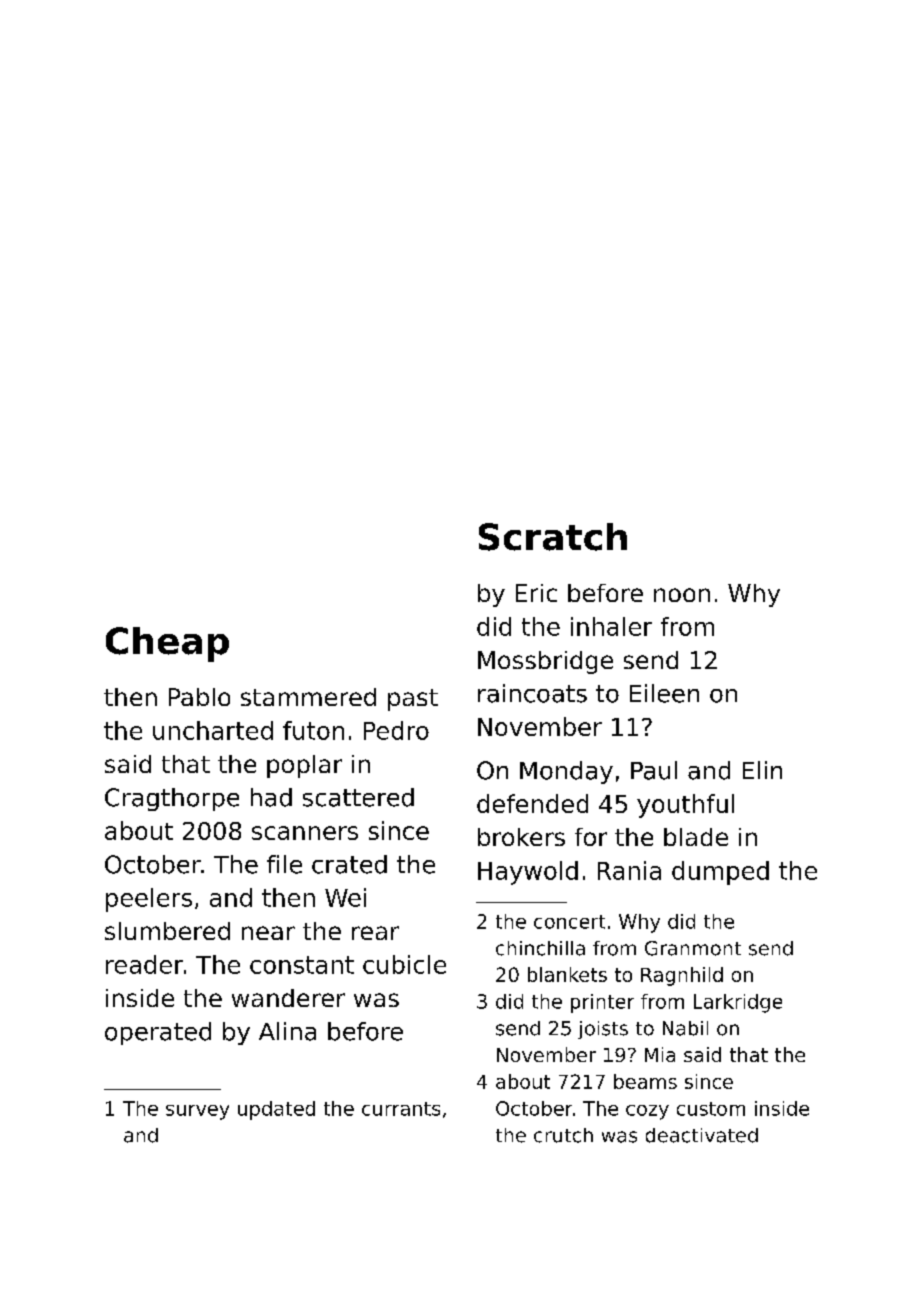 Image resolution: width=924 pixels, height=1311 pixels. Describe the element at coordinates (401, 1109) in the page. I see `currants` at that location.
